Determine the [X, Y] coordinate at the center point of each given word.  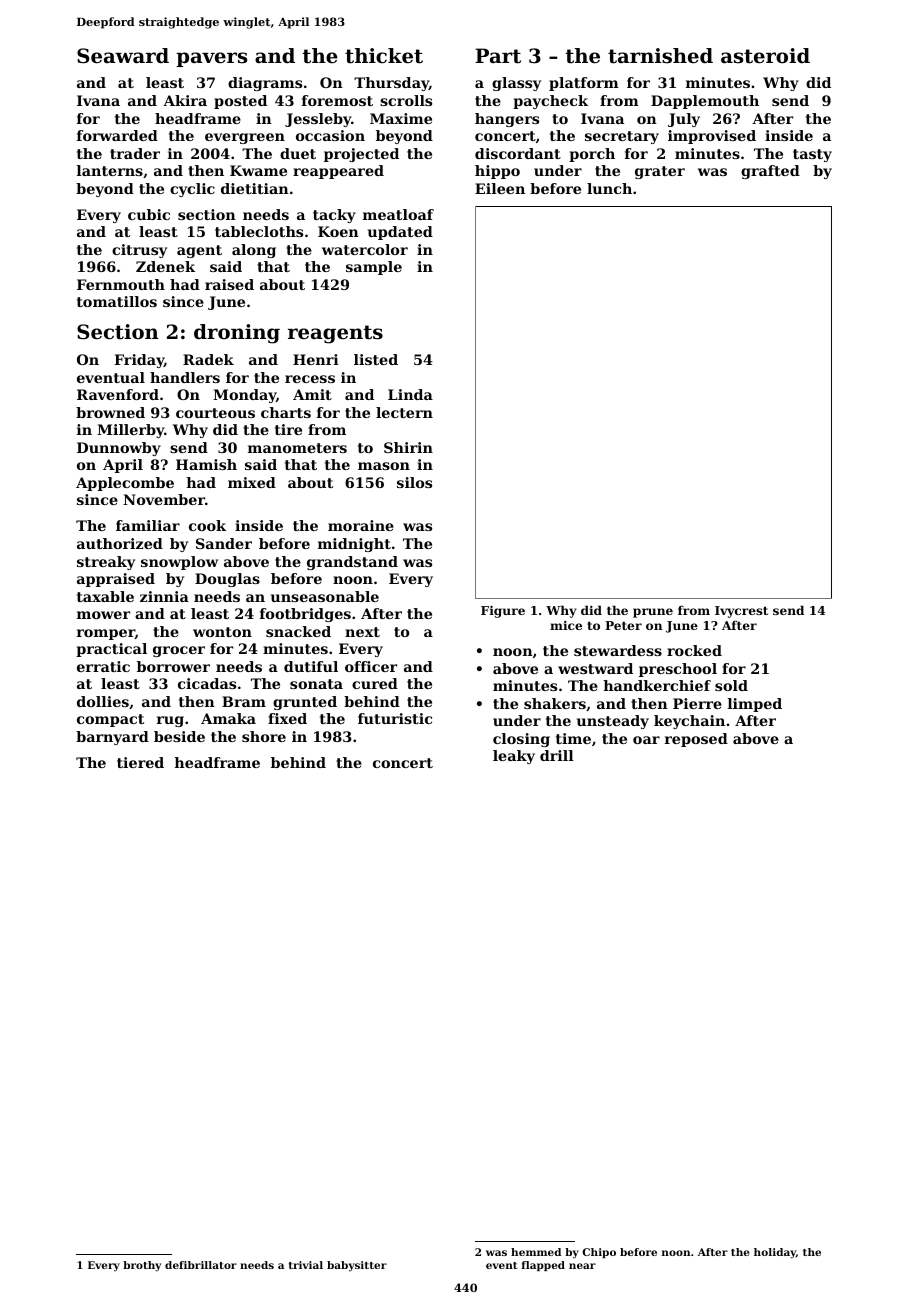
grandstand [352, 563]
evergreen [245, 138]
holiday [775, 1253]
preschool [678, 670]
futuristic [395, 718]
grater [660, 172]
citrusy [139, 251]
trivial [306, 1265]
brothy [142, 1266]
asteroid [765, 56]
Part [498, 56]
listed [376, 359]
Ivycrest [741, 612]
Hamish [206, 464]
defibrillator [201, 1265]
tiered [140, 762]
